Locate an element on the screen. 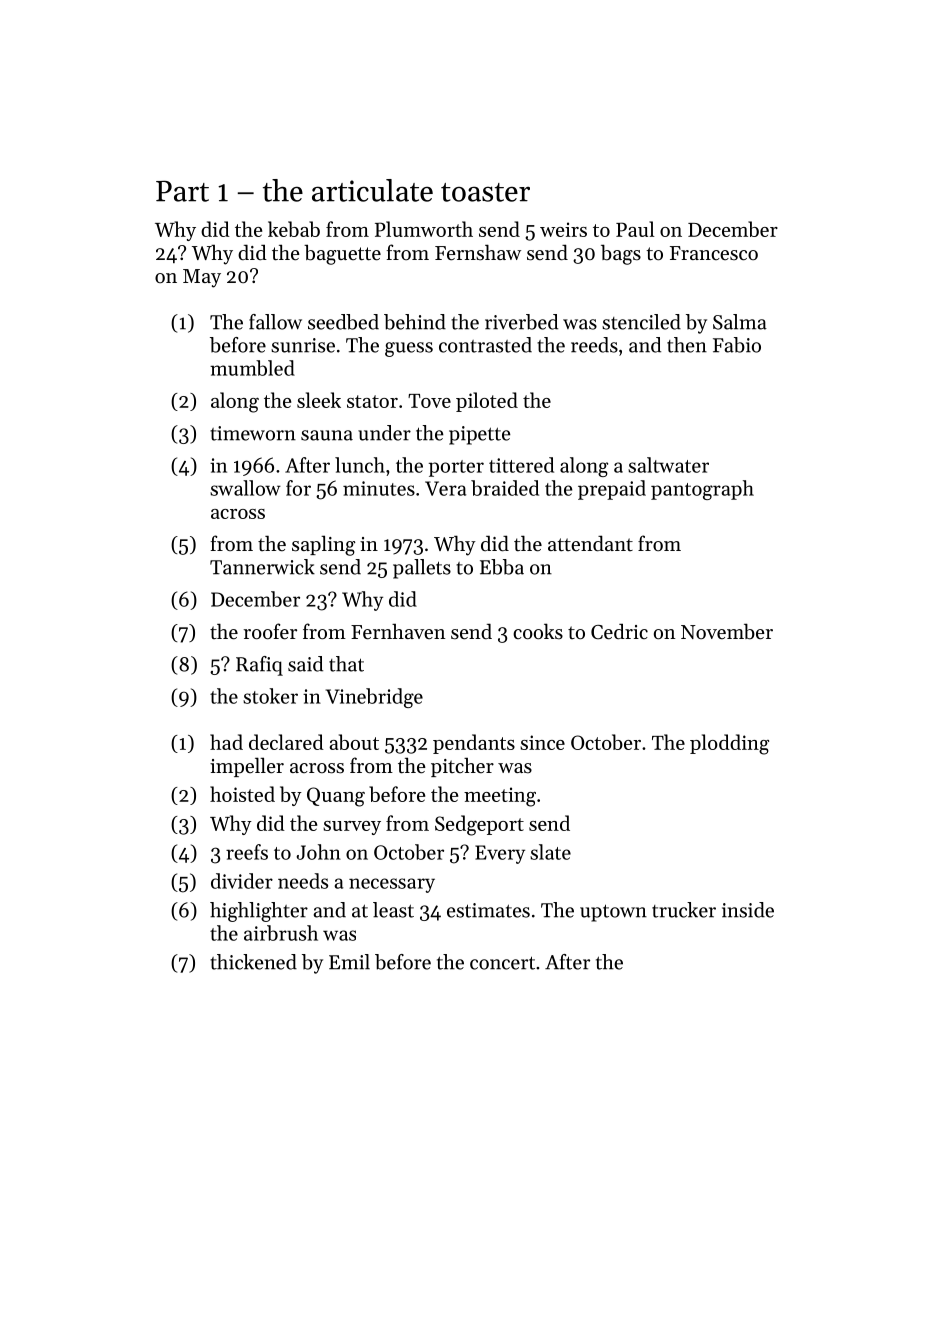  Paul is located at coordinates (635, 229).
